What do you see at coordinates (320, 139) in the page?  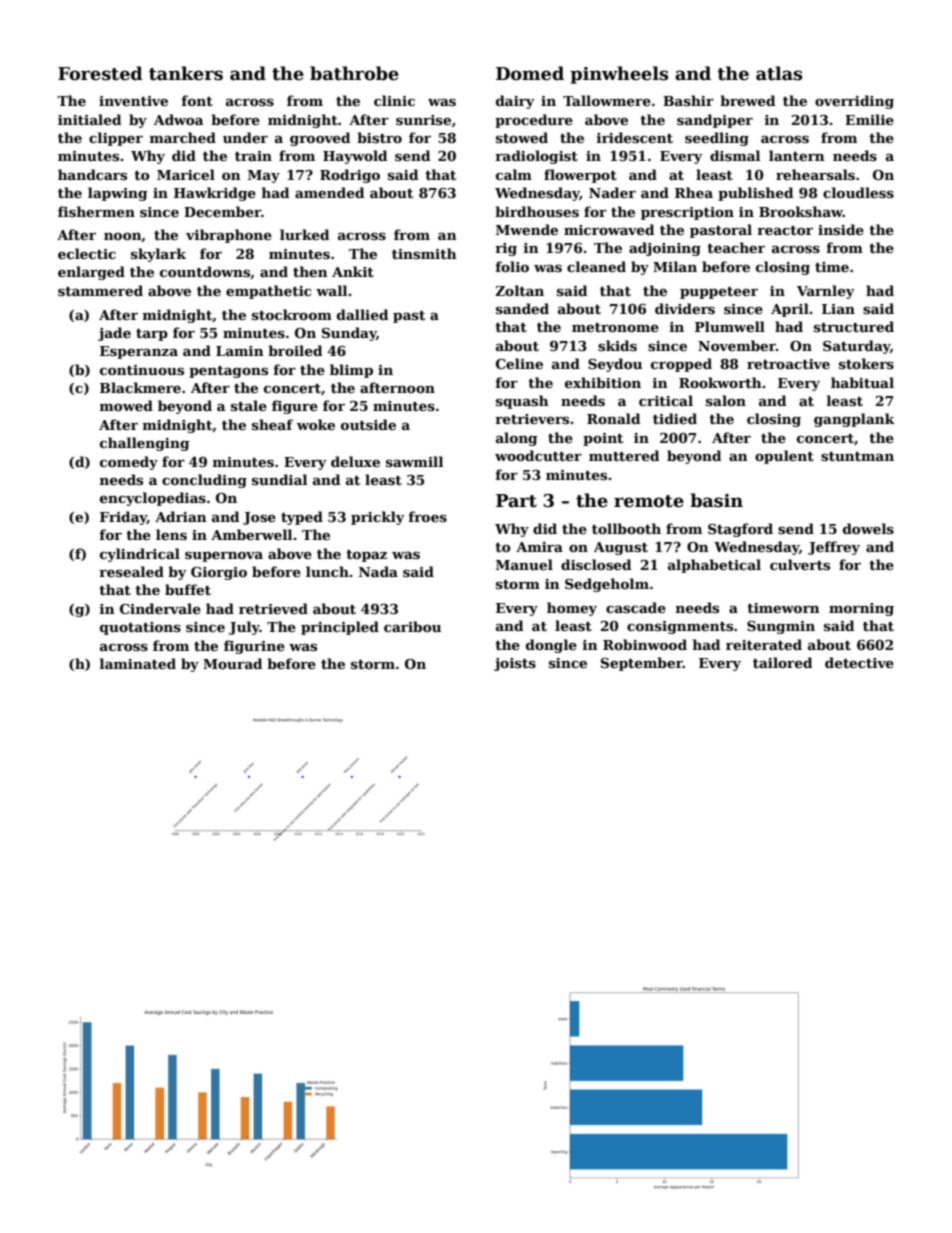 I see `grooved` at bounding box center [320, 139].
